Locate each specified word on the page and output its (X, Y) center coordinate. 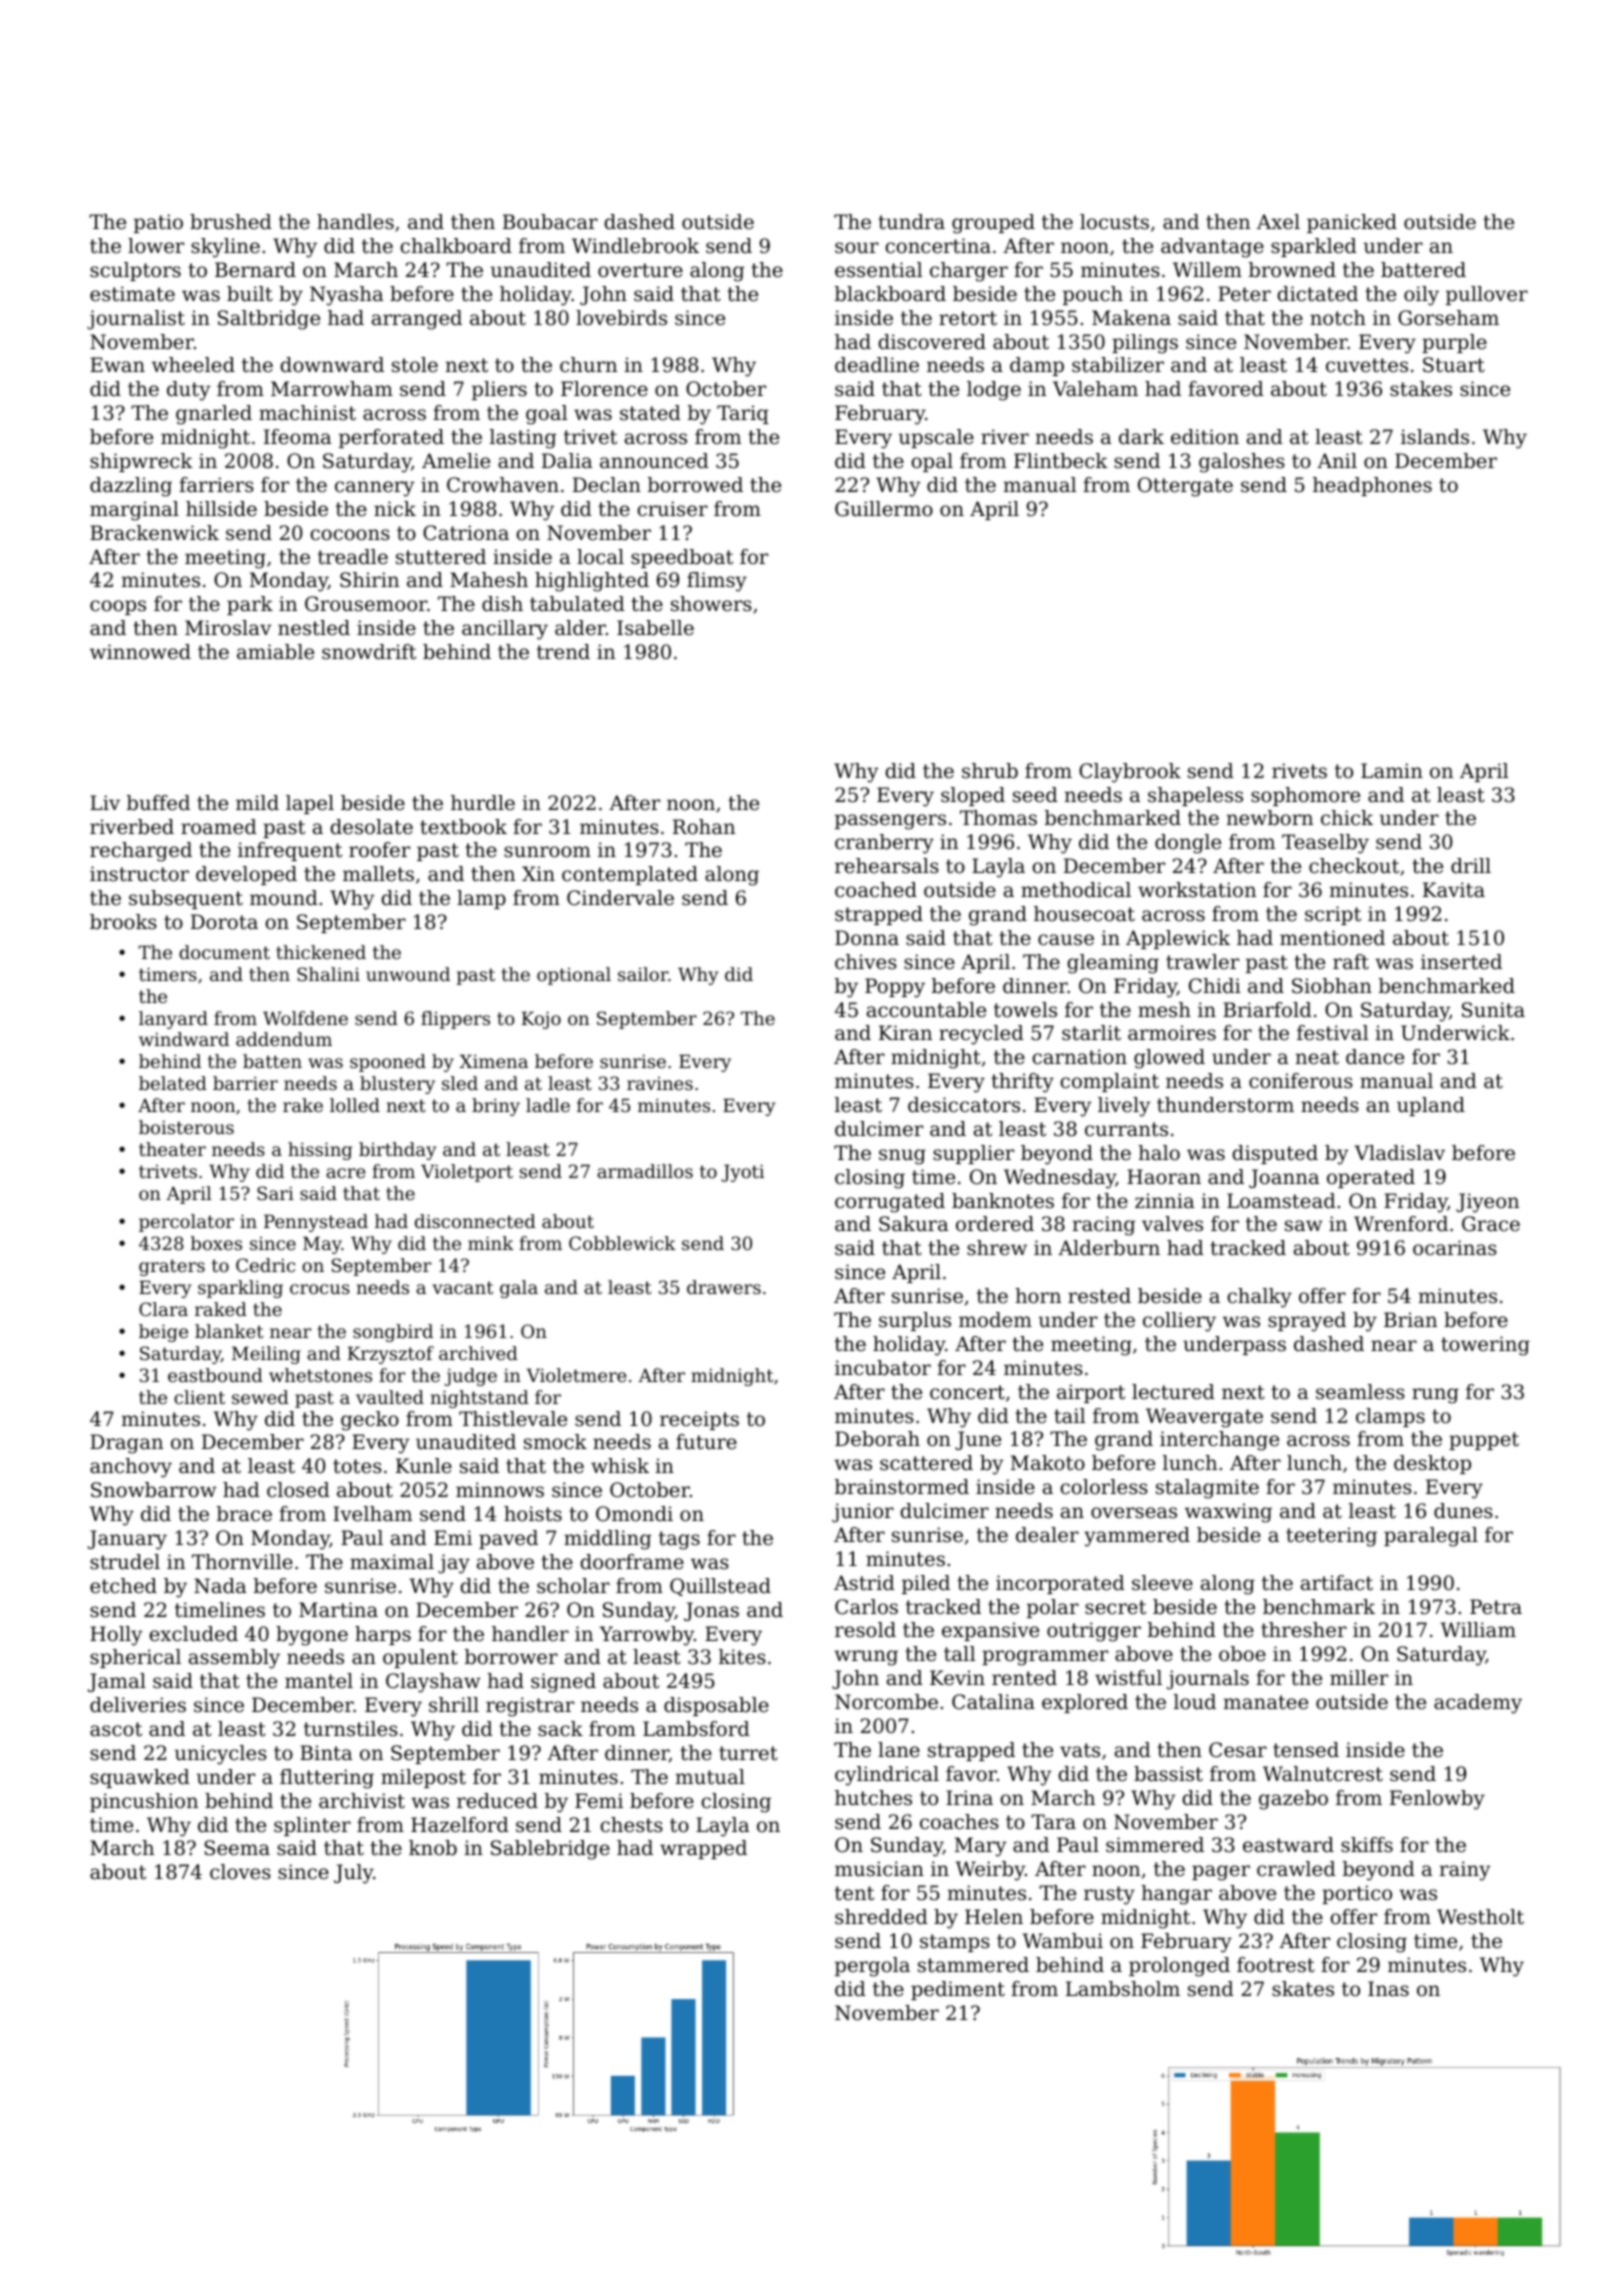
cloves (240, 1872)
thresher (1304, 1630)
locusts (1114, 222)
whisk (620, 1466)
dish (502, 604)
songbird (393, 1333)
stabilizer (1118, 365)
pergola (872, 1967)
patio (158, 223)
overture (640, 270)
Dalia (567, 461)
